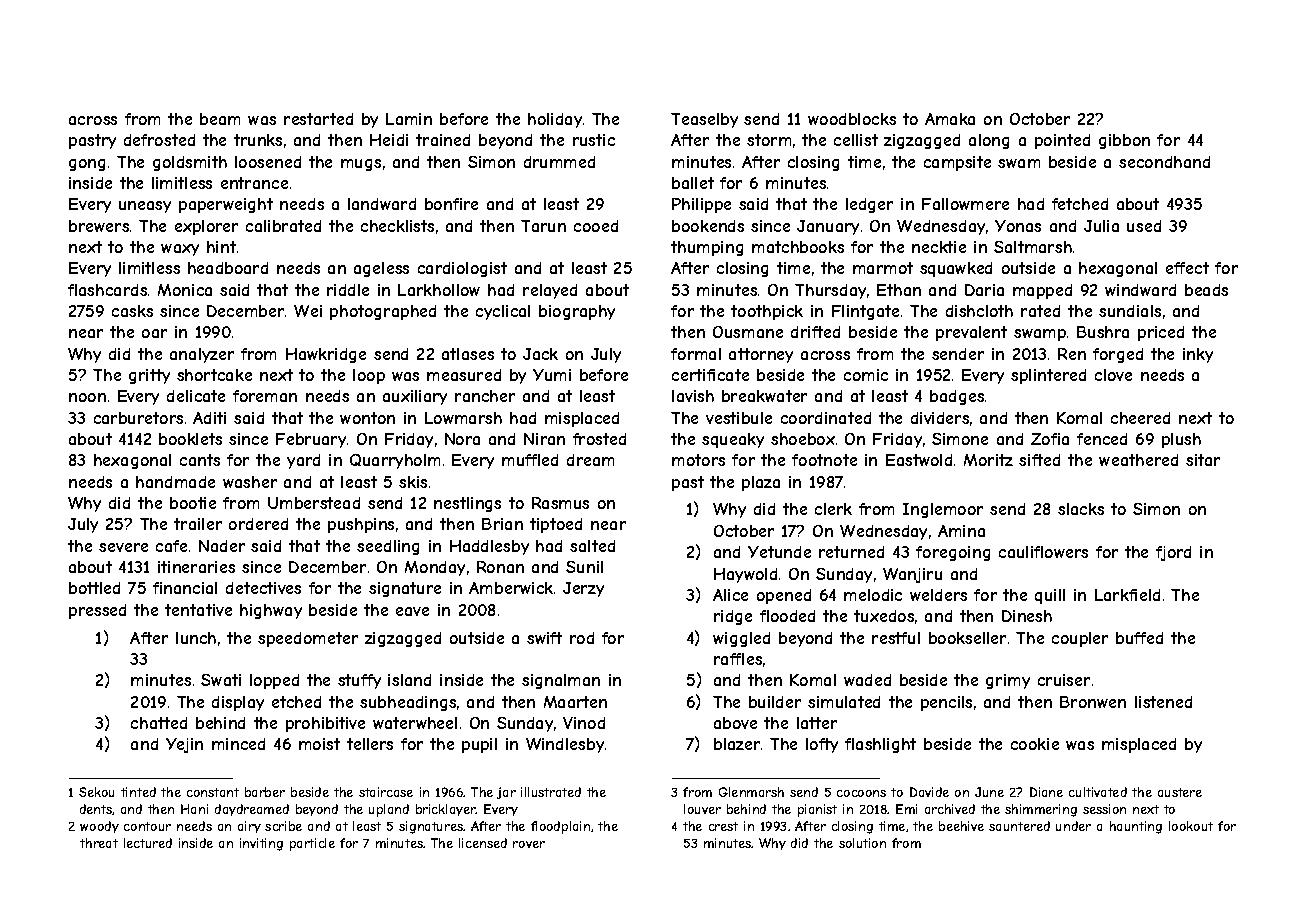  Describe the element at coordinates (99, 226) in the screenshot. I see `brewers` at that location.
